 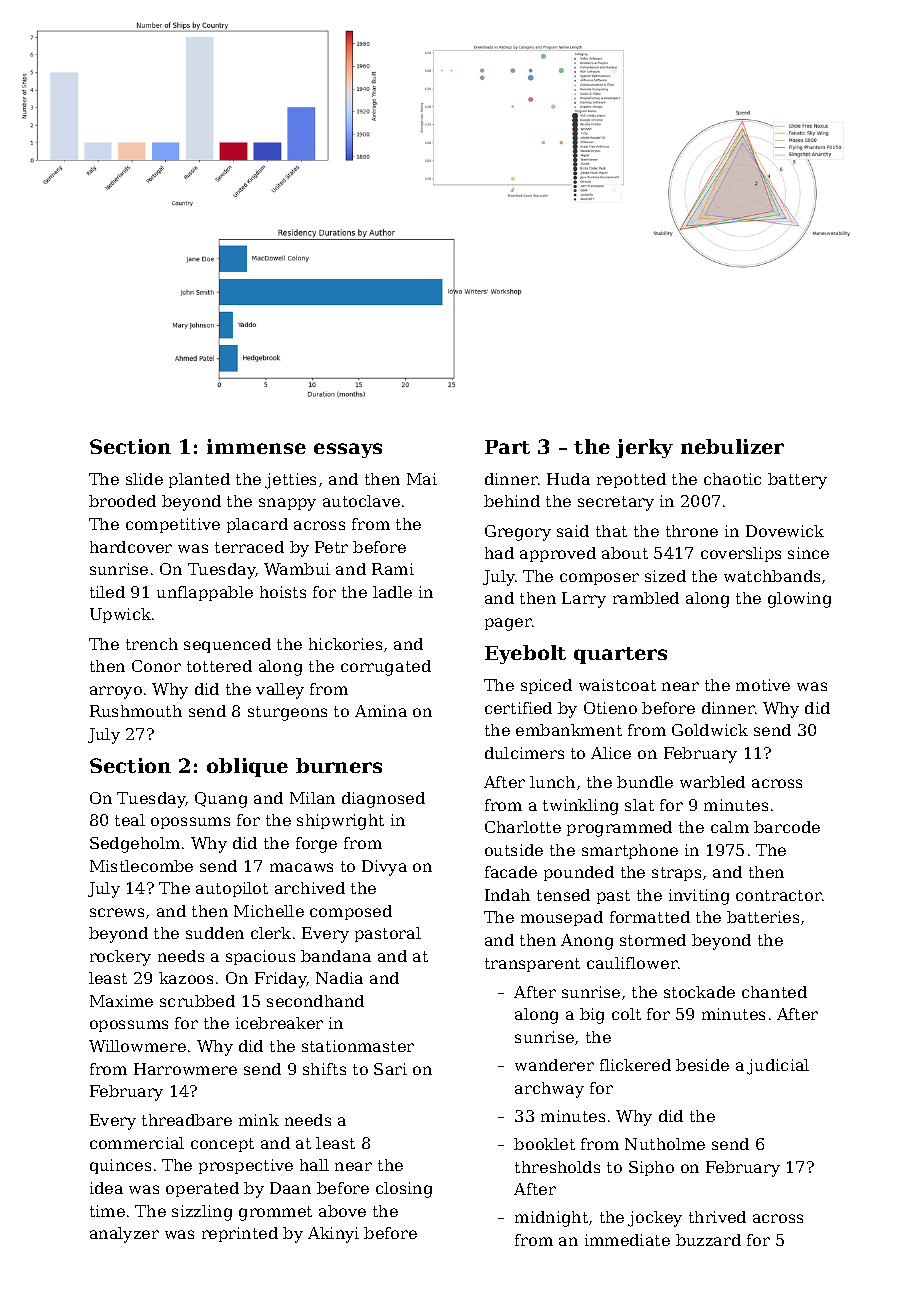 I want to click on dulcimers, so click(x=524, y=753).
